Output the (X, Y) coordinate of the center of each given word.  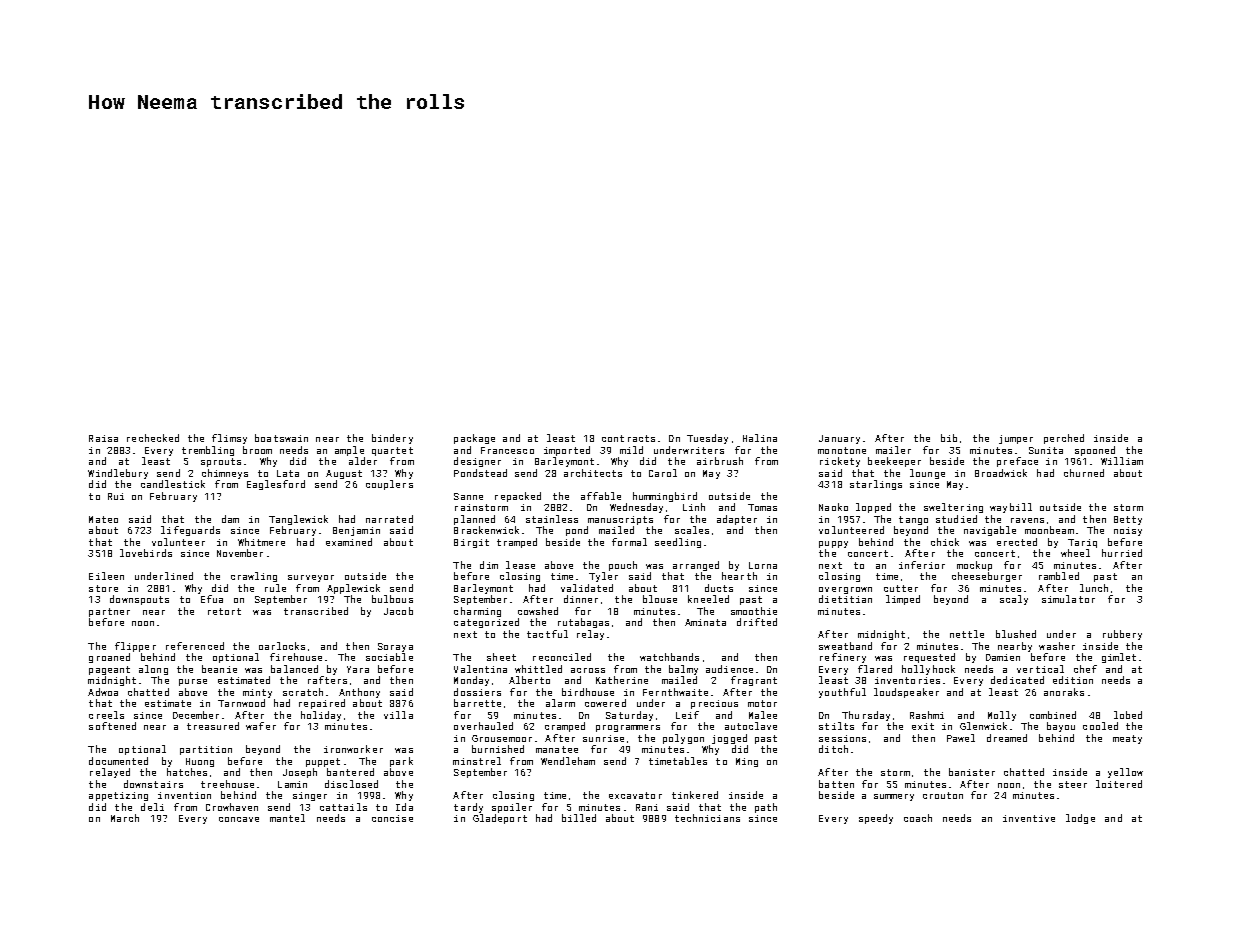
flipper (135, 647)
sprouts (221, 462)
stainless (552, 519)
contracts (628, 438)
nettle (967, 634)
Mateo (103, 519)
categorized (486, 623)
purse (193, 682)
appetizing (118, 796)
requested (929, 658)
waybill (1011, 508)
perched (1064, 439)
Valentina (480, 669)
